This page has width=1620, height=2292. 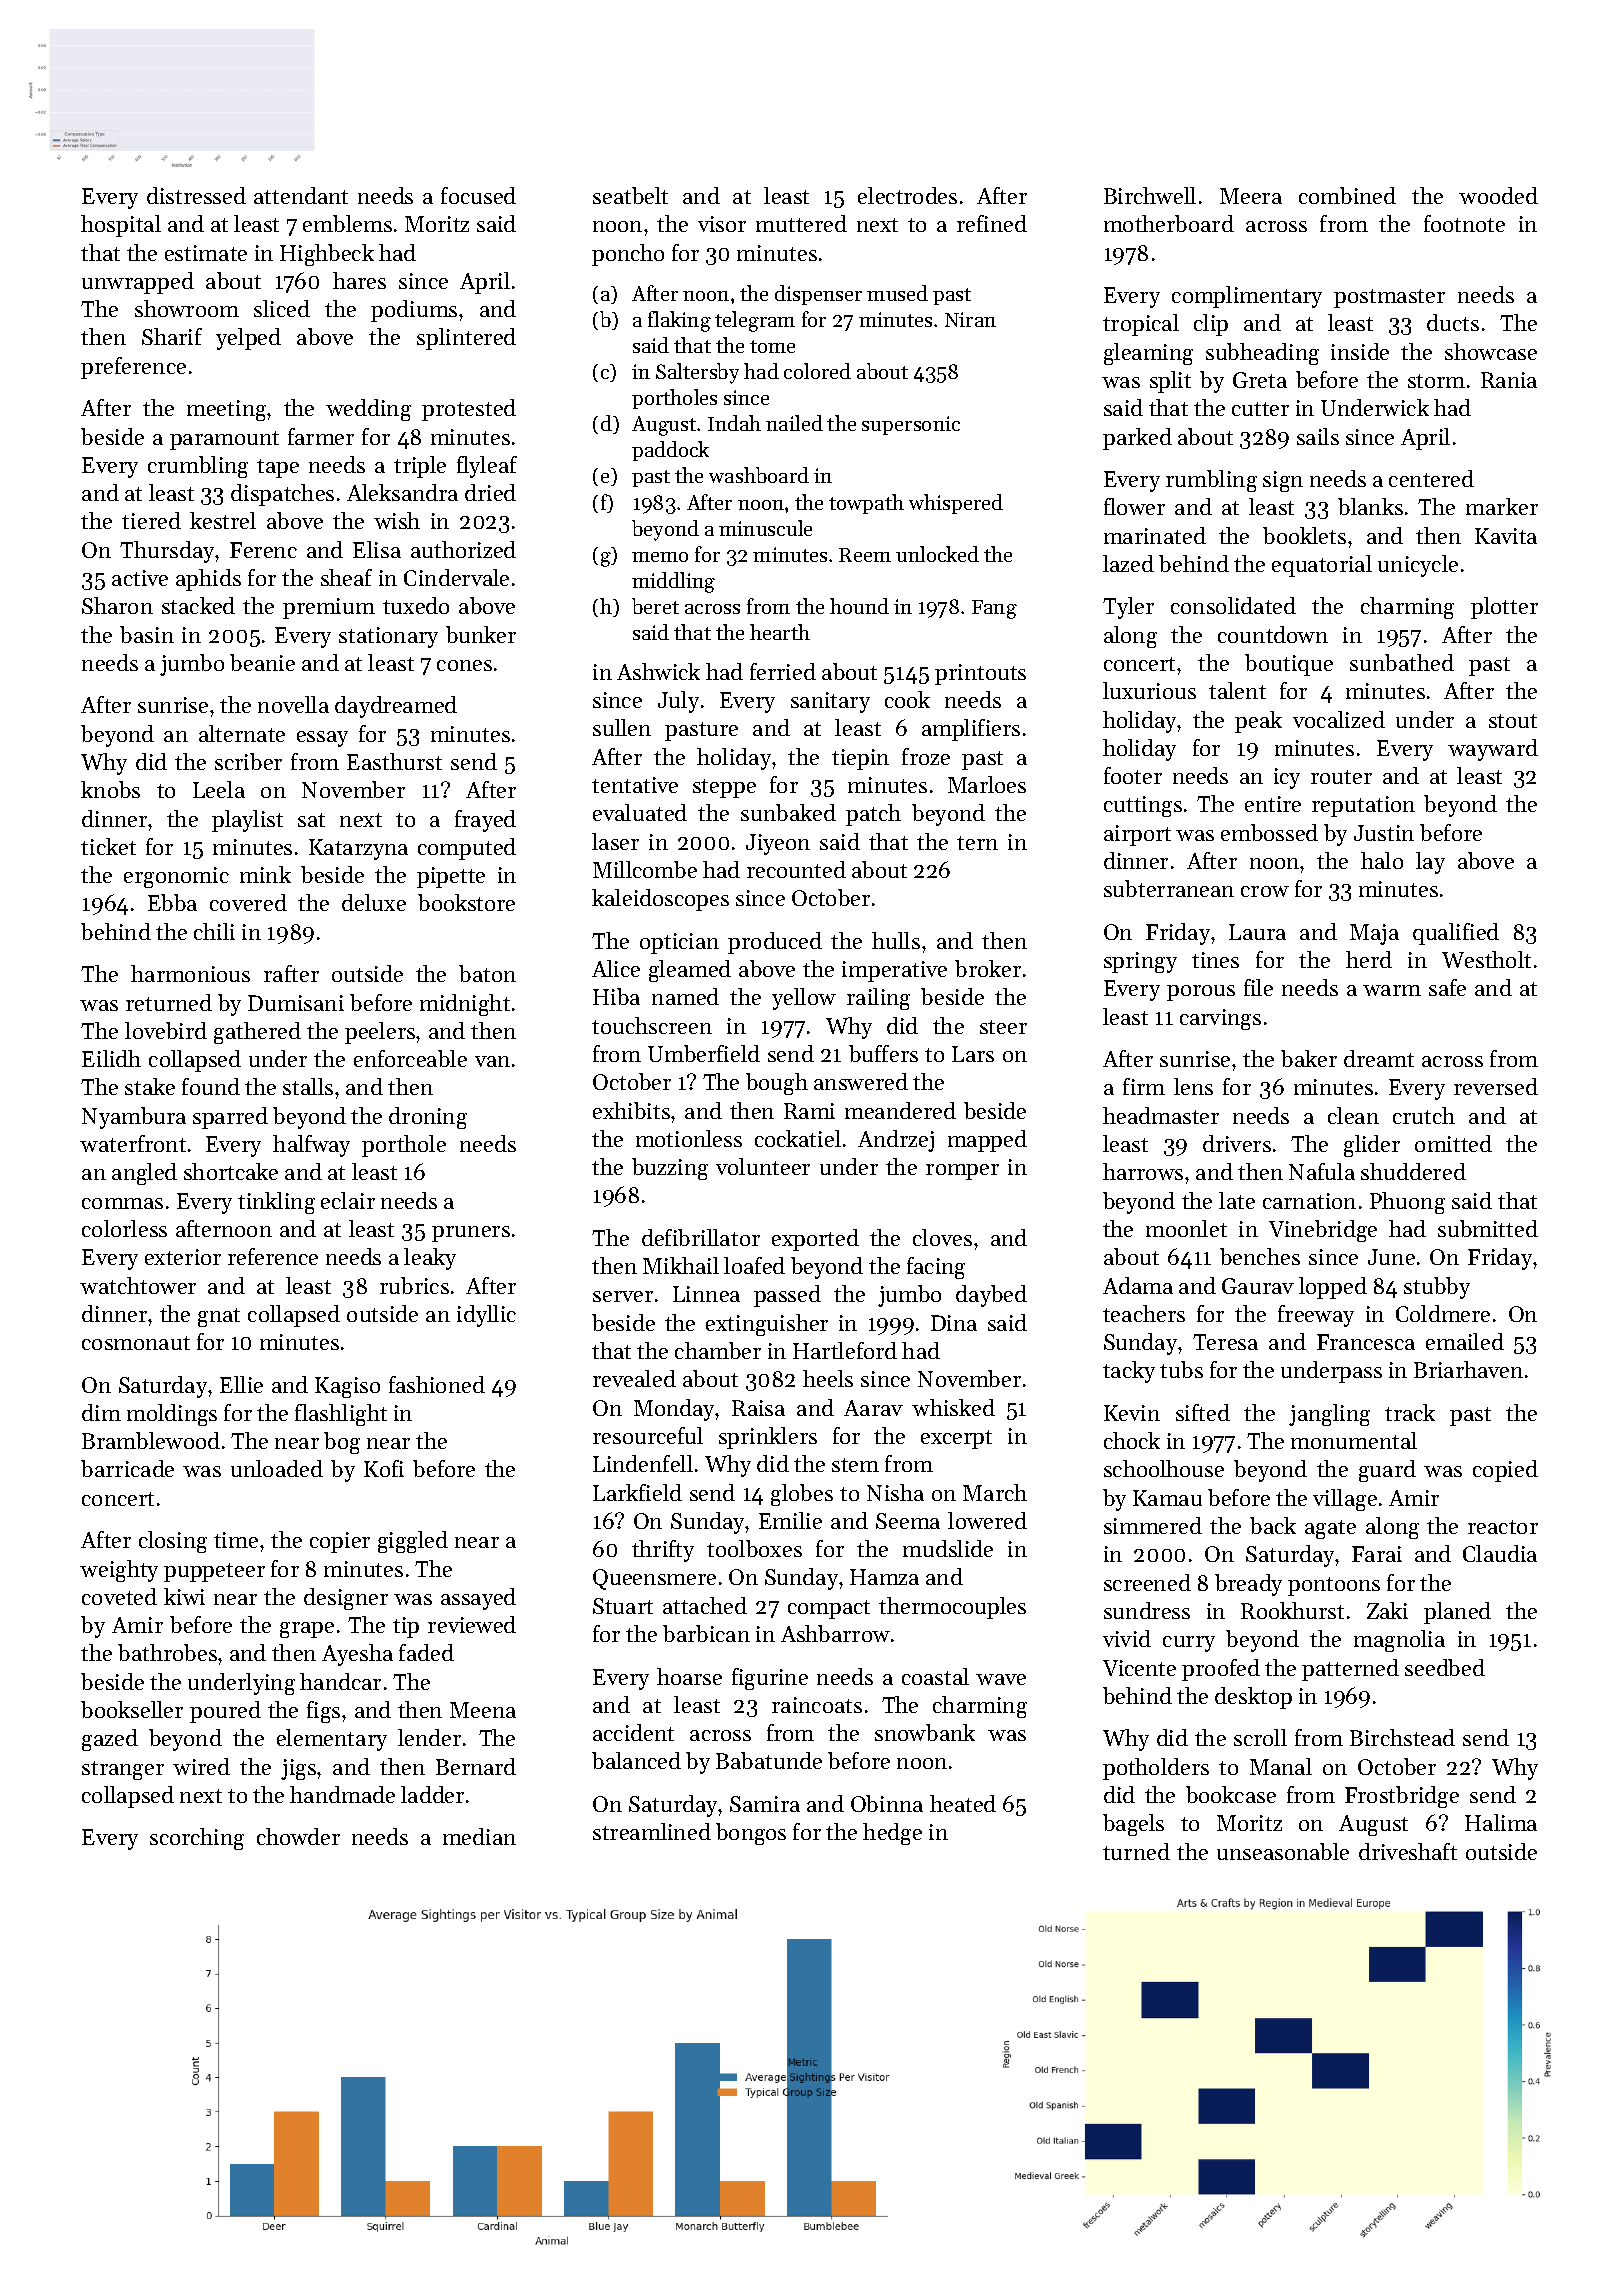 What do you see at coordinates (1464, 223) in the page?
I see `footnote` at bounding box center [1464, 223].
